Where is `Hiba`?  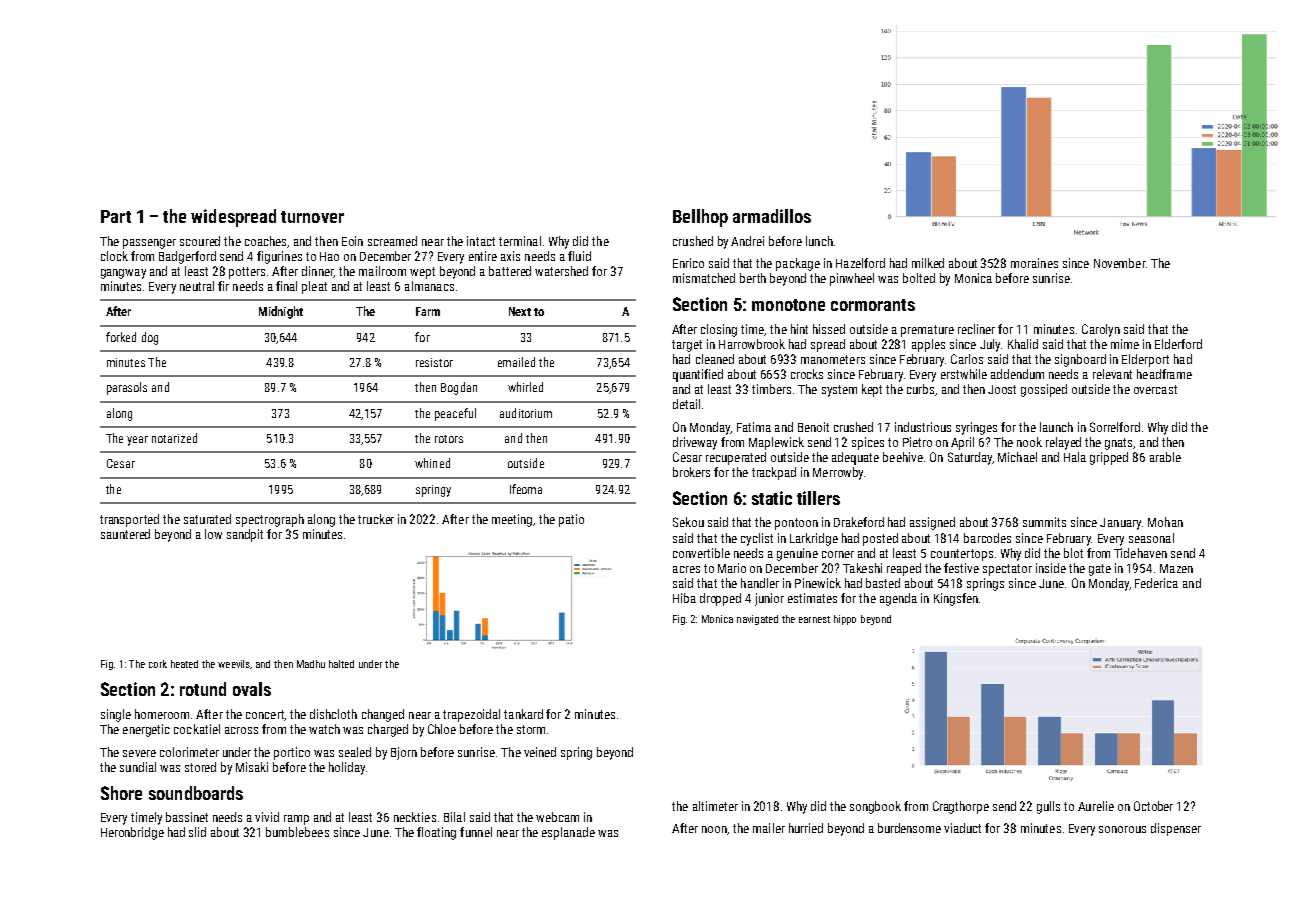
Hiba is located at coordinates (684, 598).
